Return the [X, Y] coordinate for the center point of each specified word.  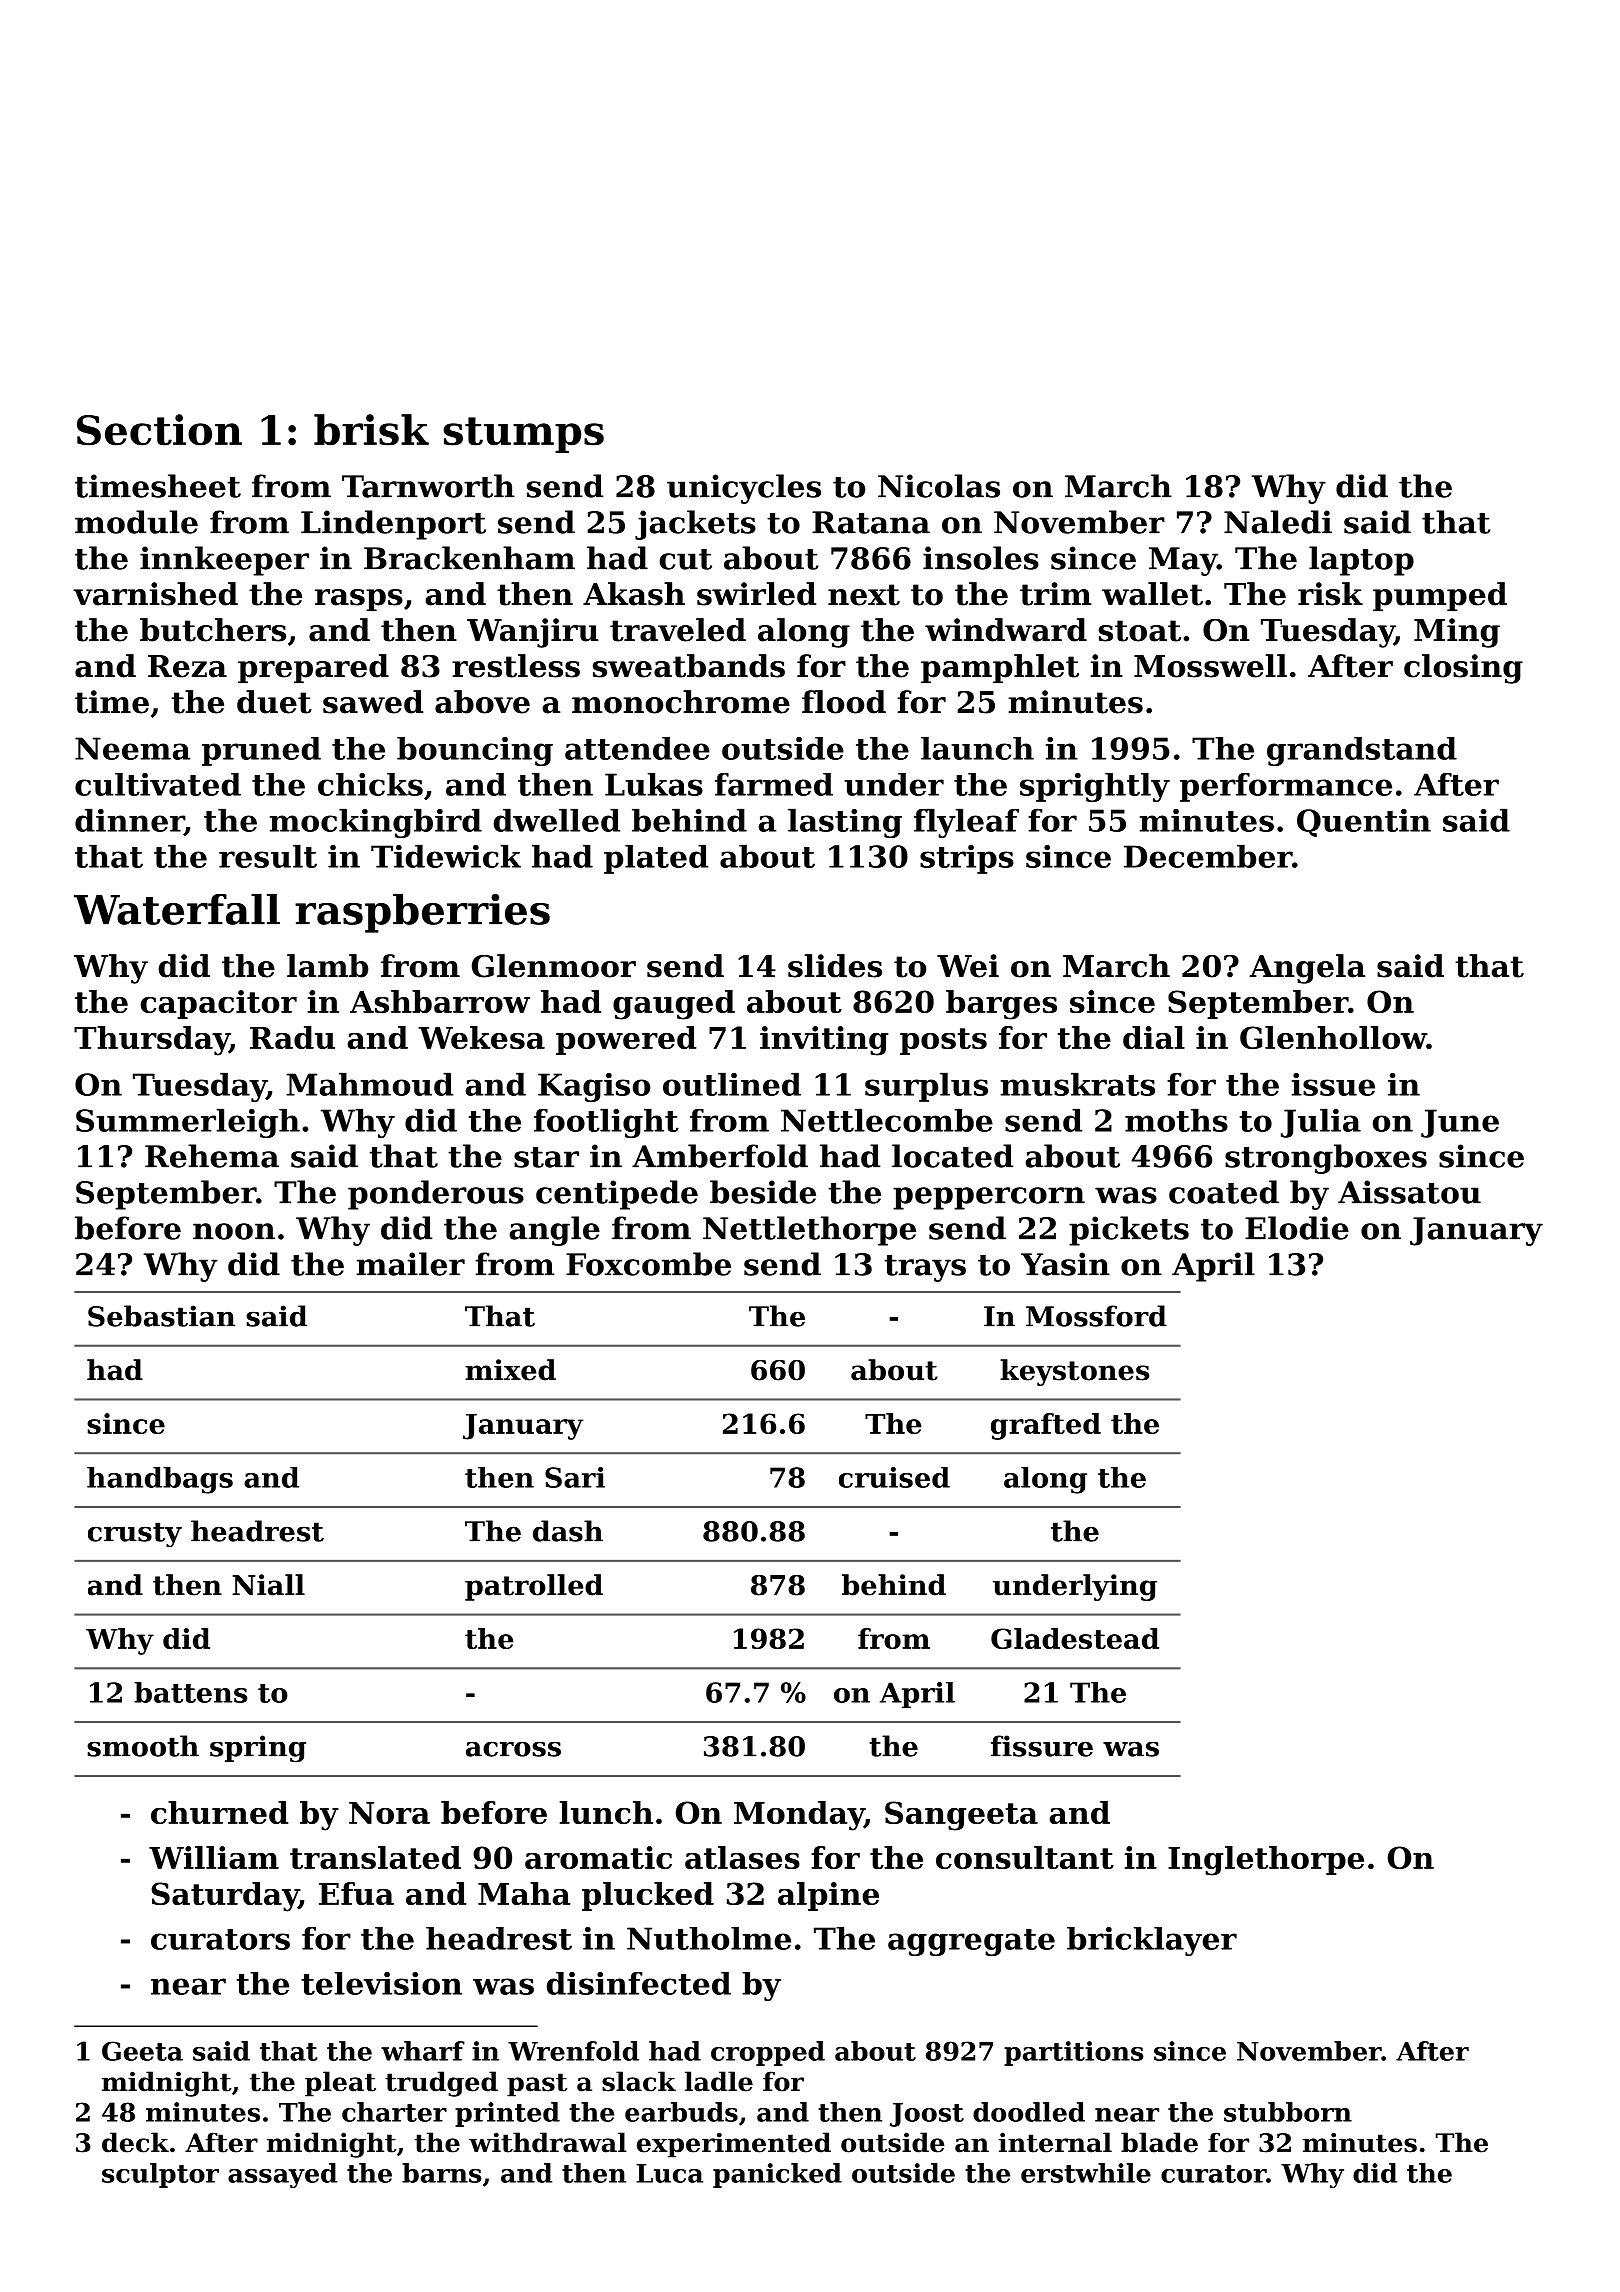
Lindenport [393, 525]
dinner [129, 820]
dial [1154, 1037]
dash [568, 1531]
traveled [678, 630]
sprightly [1095, 787]
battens [190, 1692]
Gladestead [1075, 1638]
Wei [968, 966]
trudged [441, 2084]
